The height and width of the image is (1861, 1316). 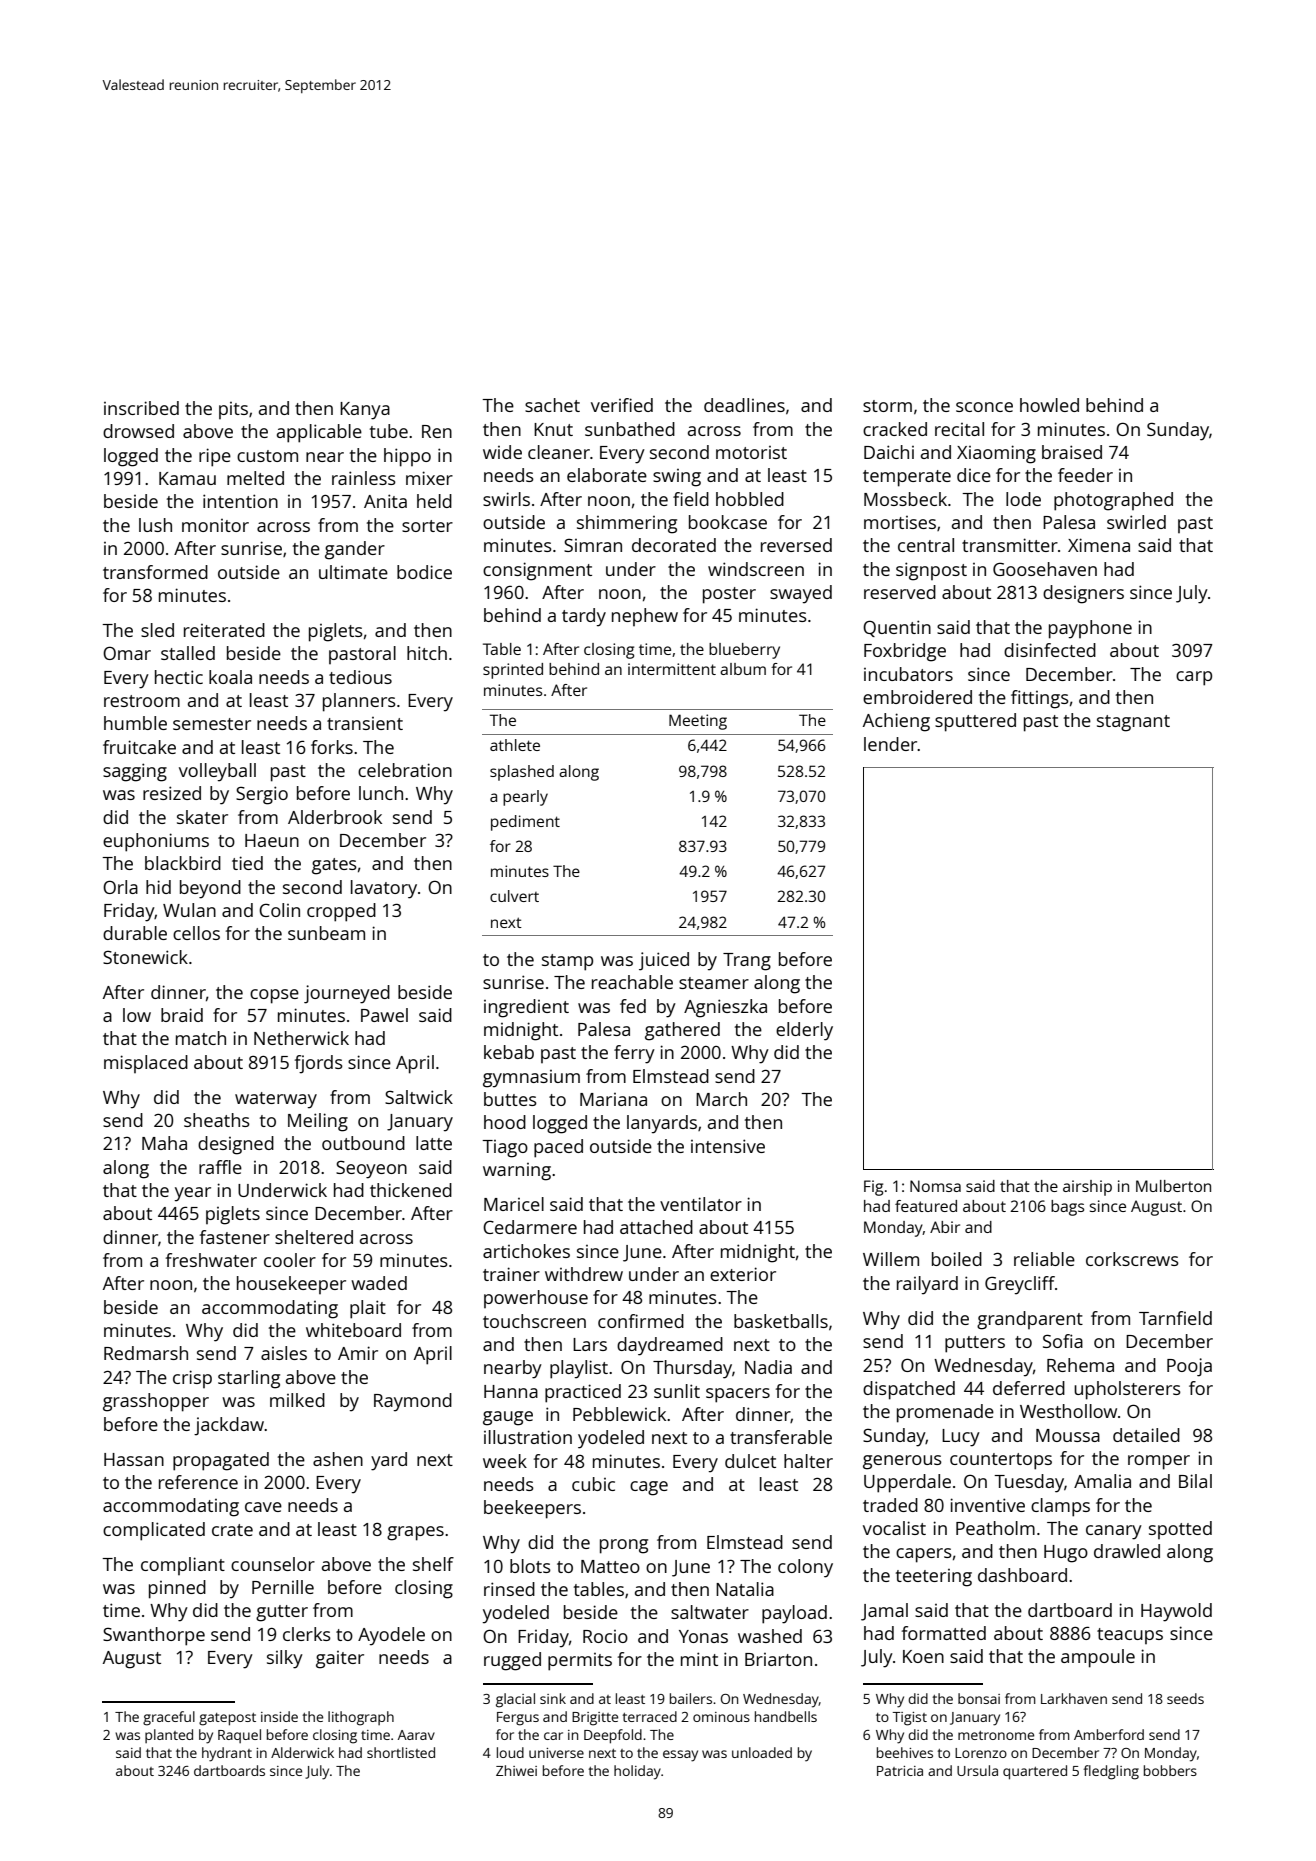 I want to click on elderly, so click(x=804, y=1031).
